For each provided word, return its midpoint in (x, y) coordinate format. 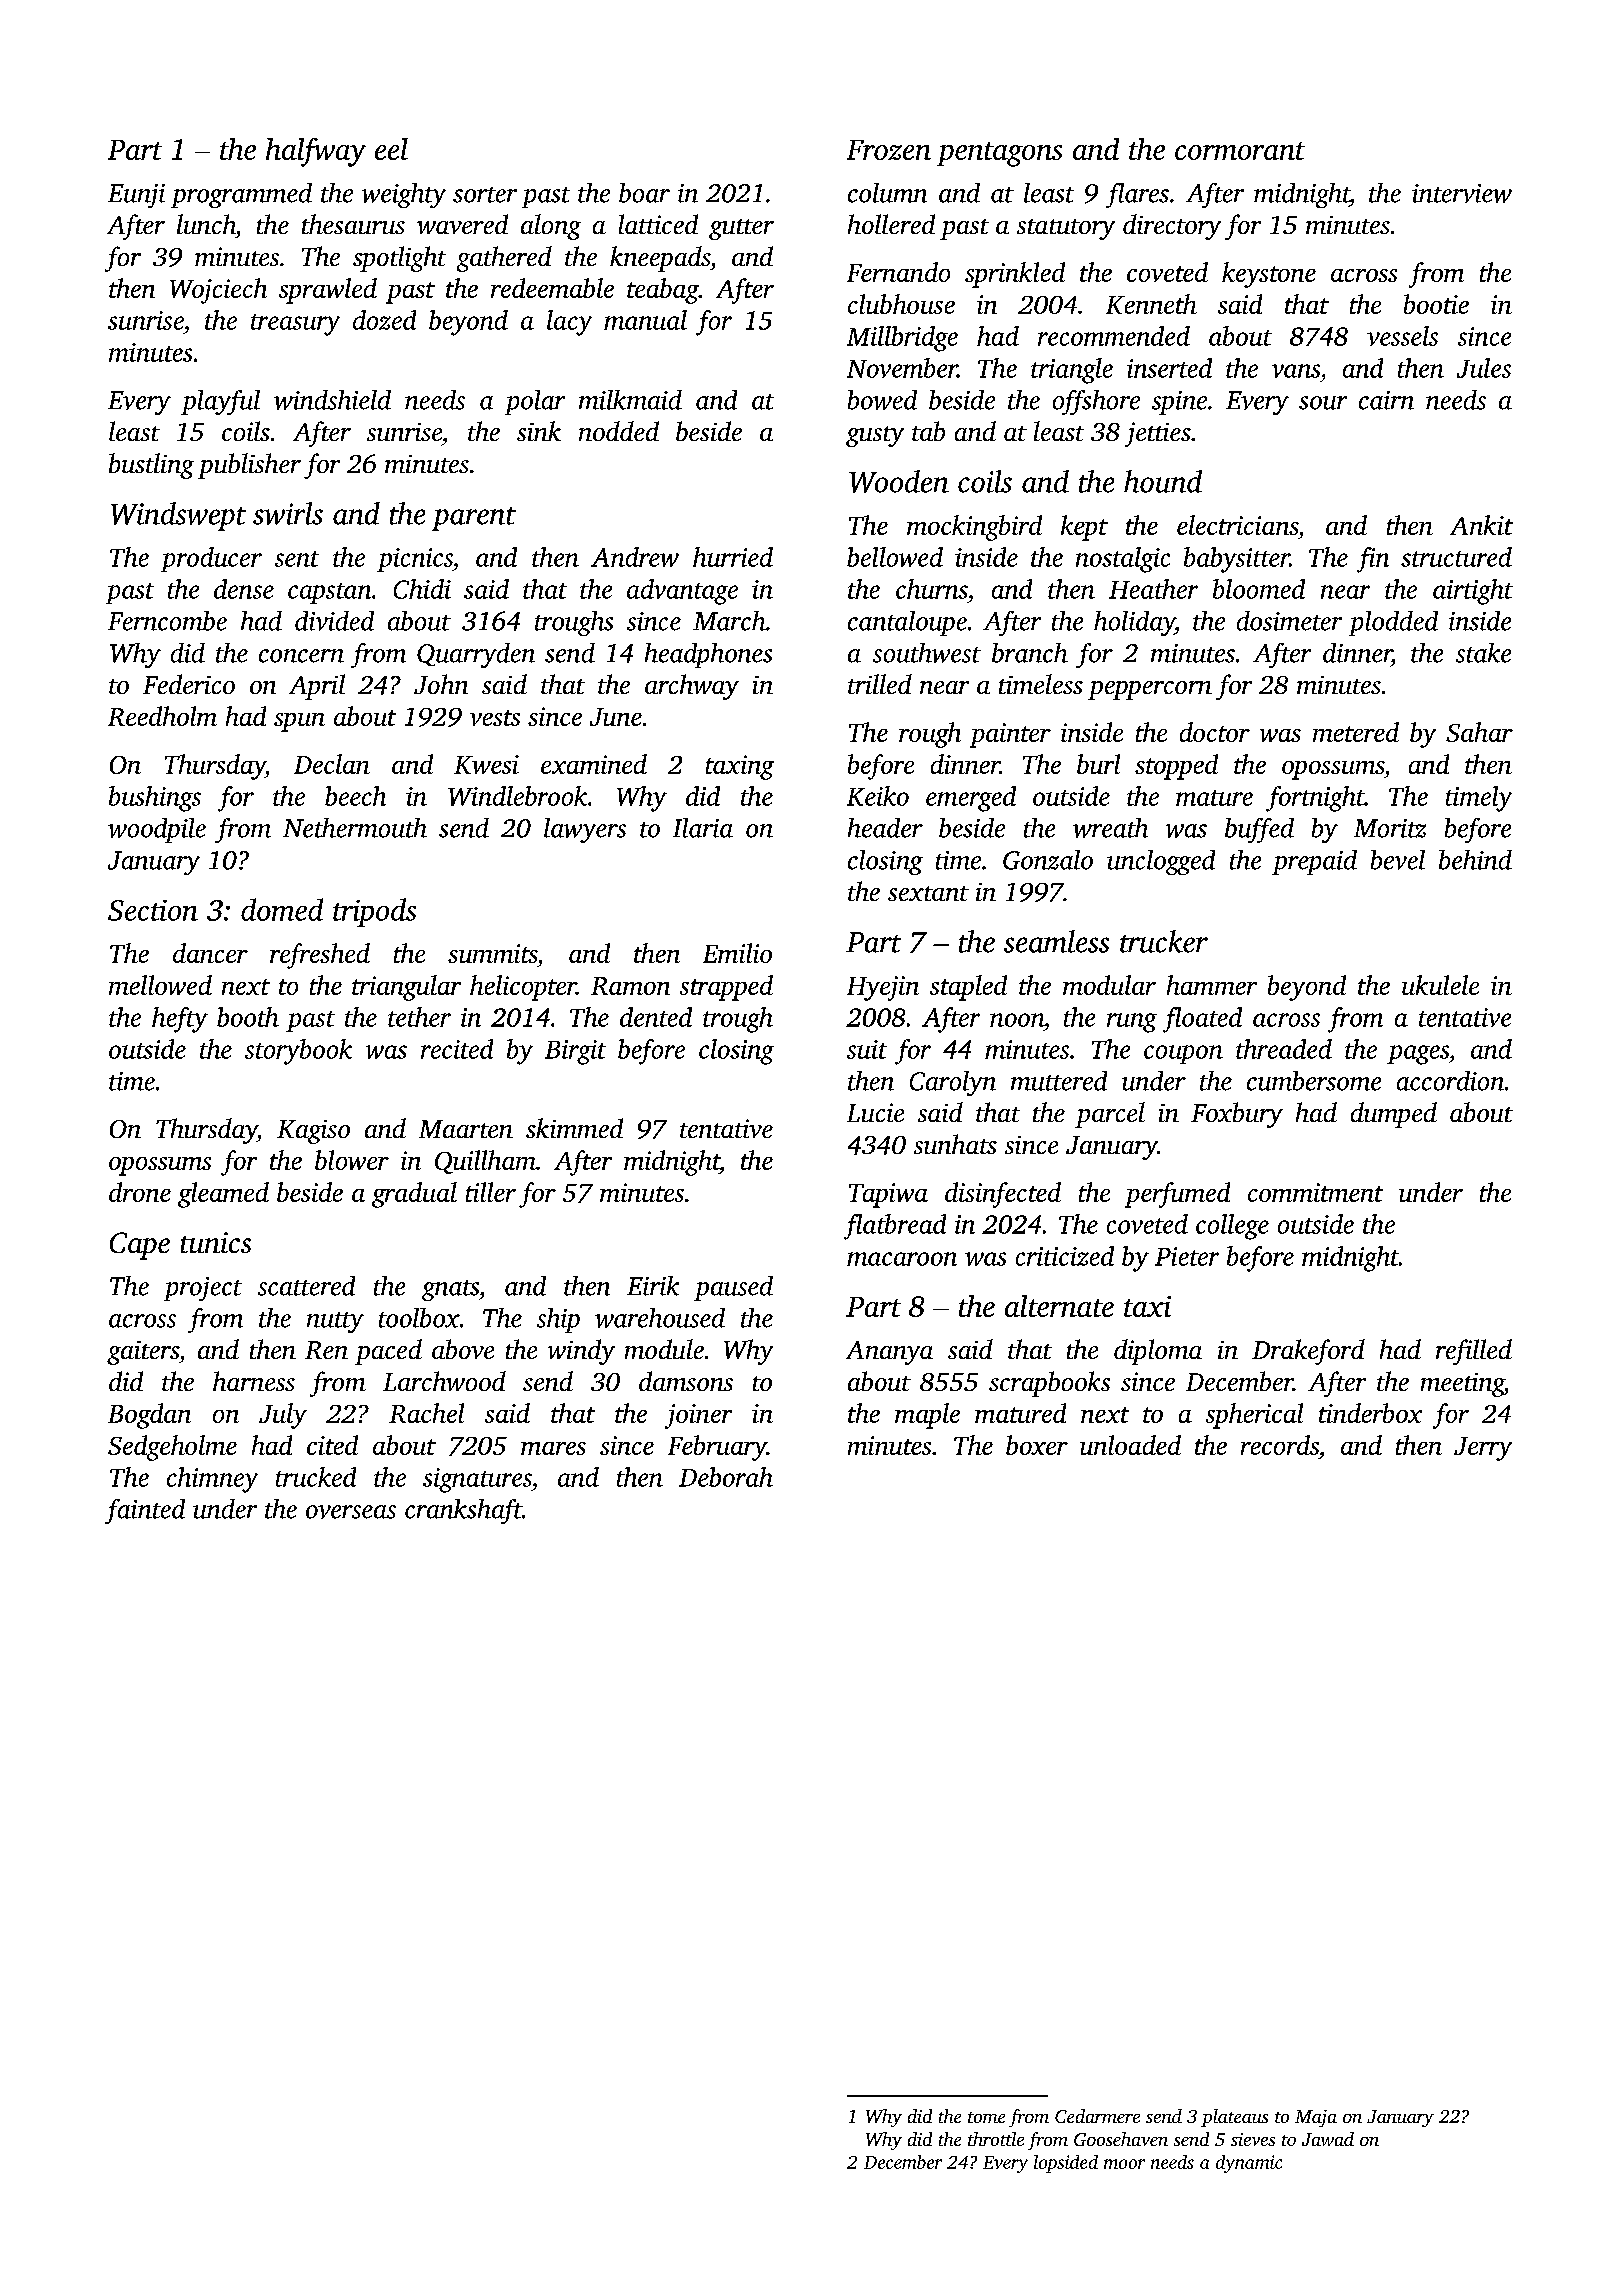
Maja (1316, 2118)
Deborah (726, 1477)
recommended (1114, 336)
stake (1483, 653)
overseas (351, 1512)
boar (644, 193)
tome (986, 2117)
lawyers (585, 830)
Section (153, 910)
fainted (145, 1511)
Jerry (1483, 1449)
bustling (151, 466)
